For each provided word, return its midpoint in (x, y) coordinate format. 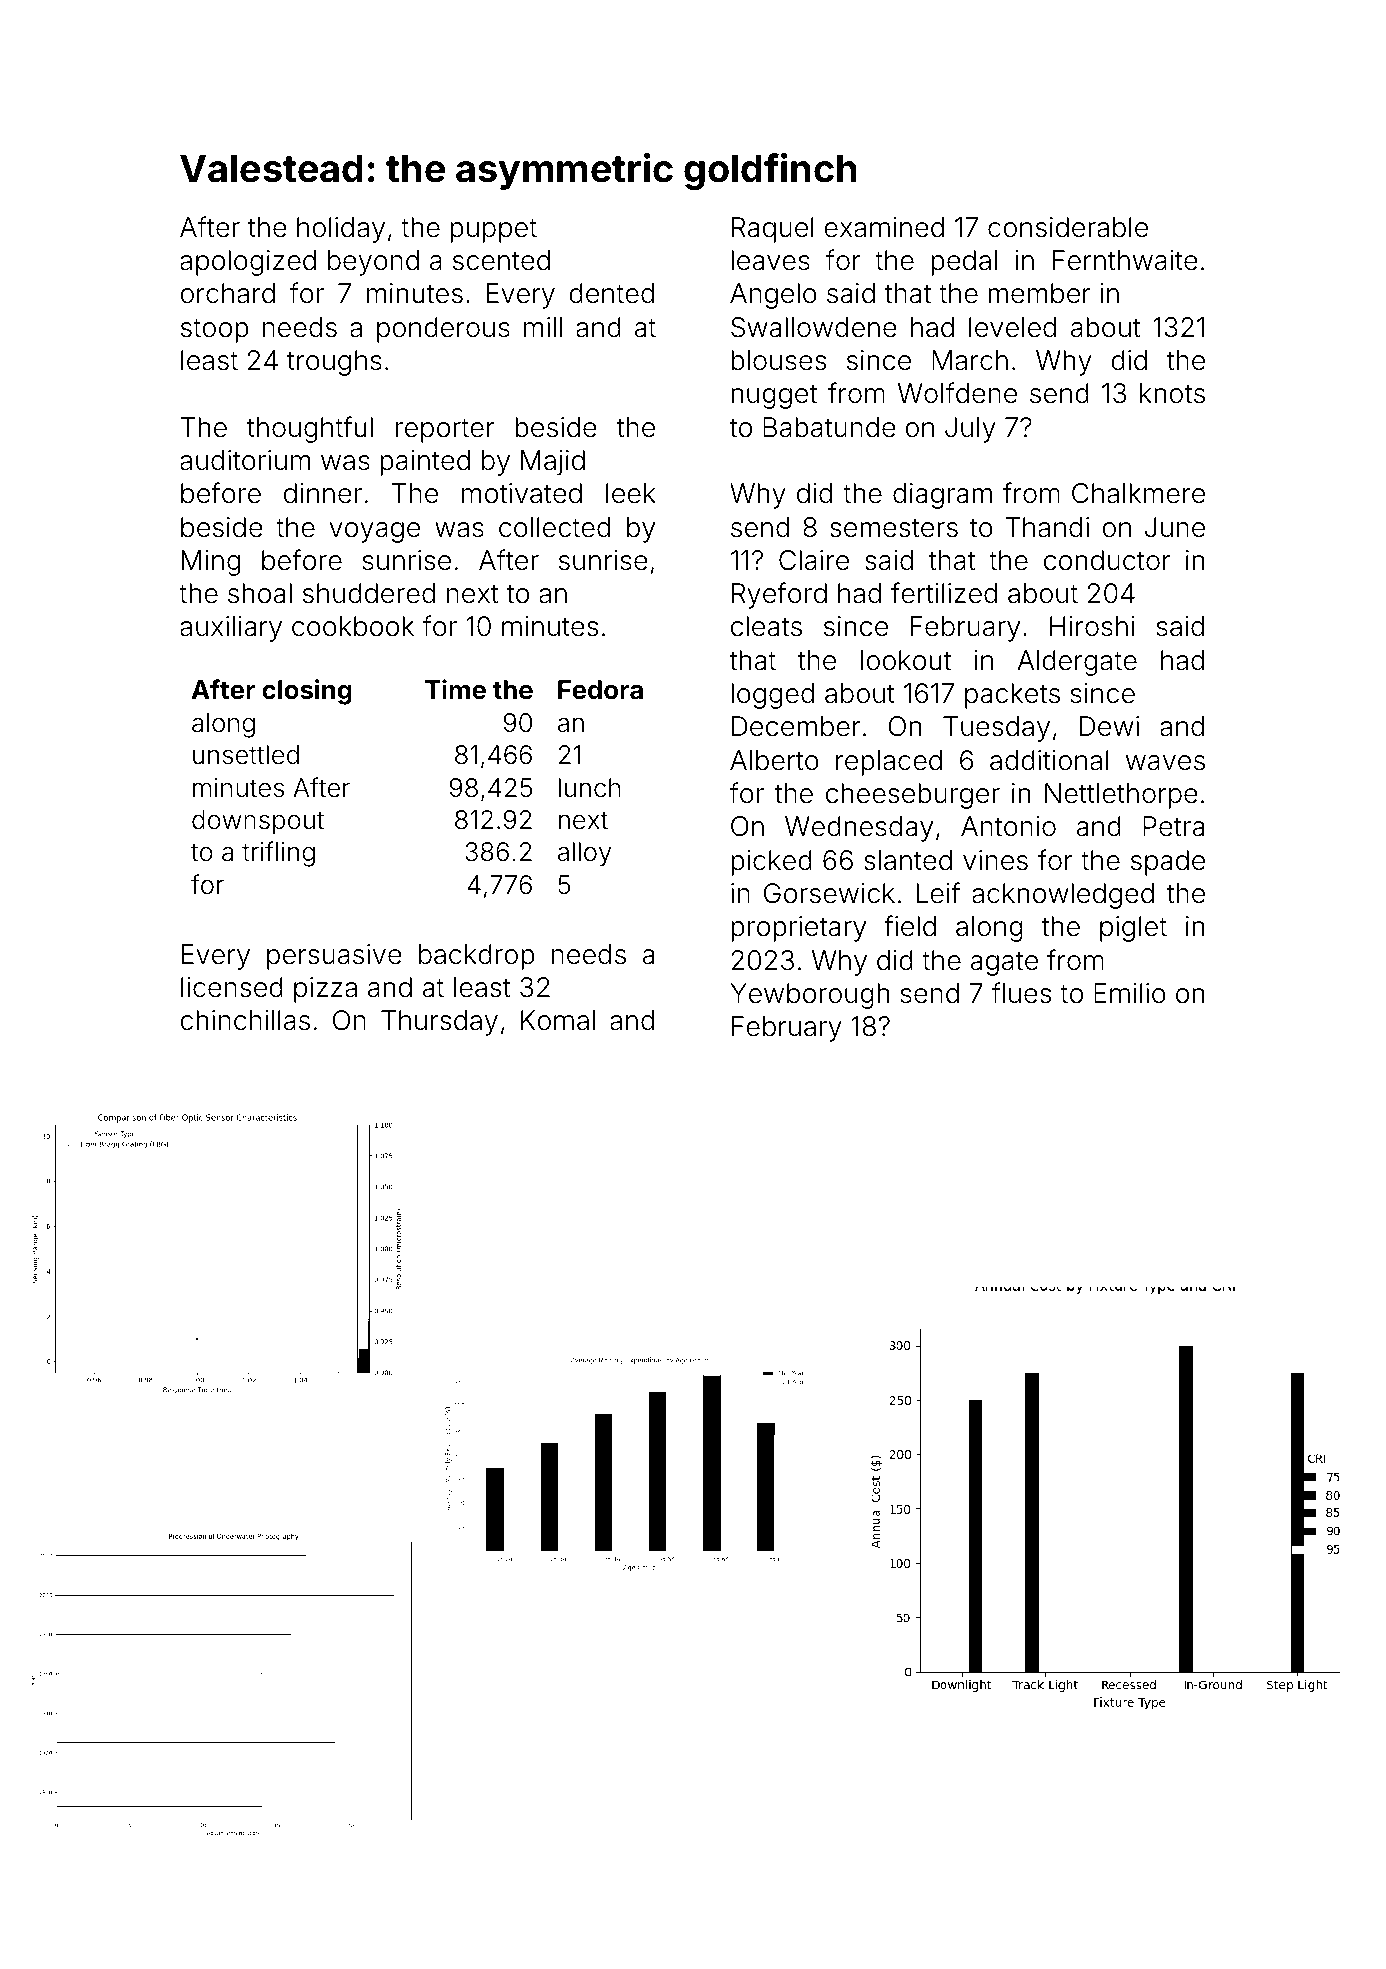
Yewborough (809, 996)
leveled (1012, 327)
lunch (590, 788)
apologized (248, 263)
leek (631, 493)
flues (1021, 993)
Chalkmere (1138, 493)
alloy (584, 854)
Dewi (1109, 726)
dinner (323, 493)
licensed (232, 987)
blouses (778, 360)
